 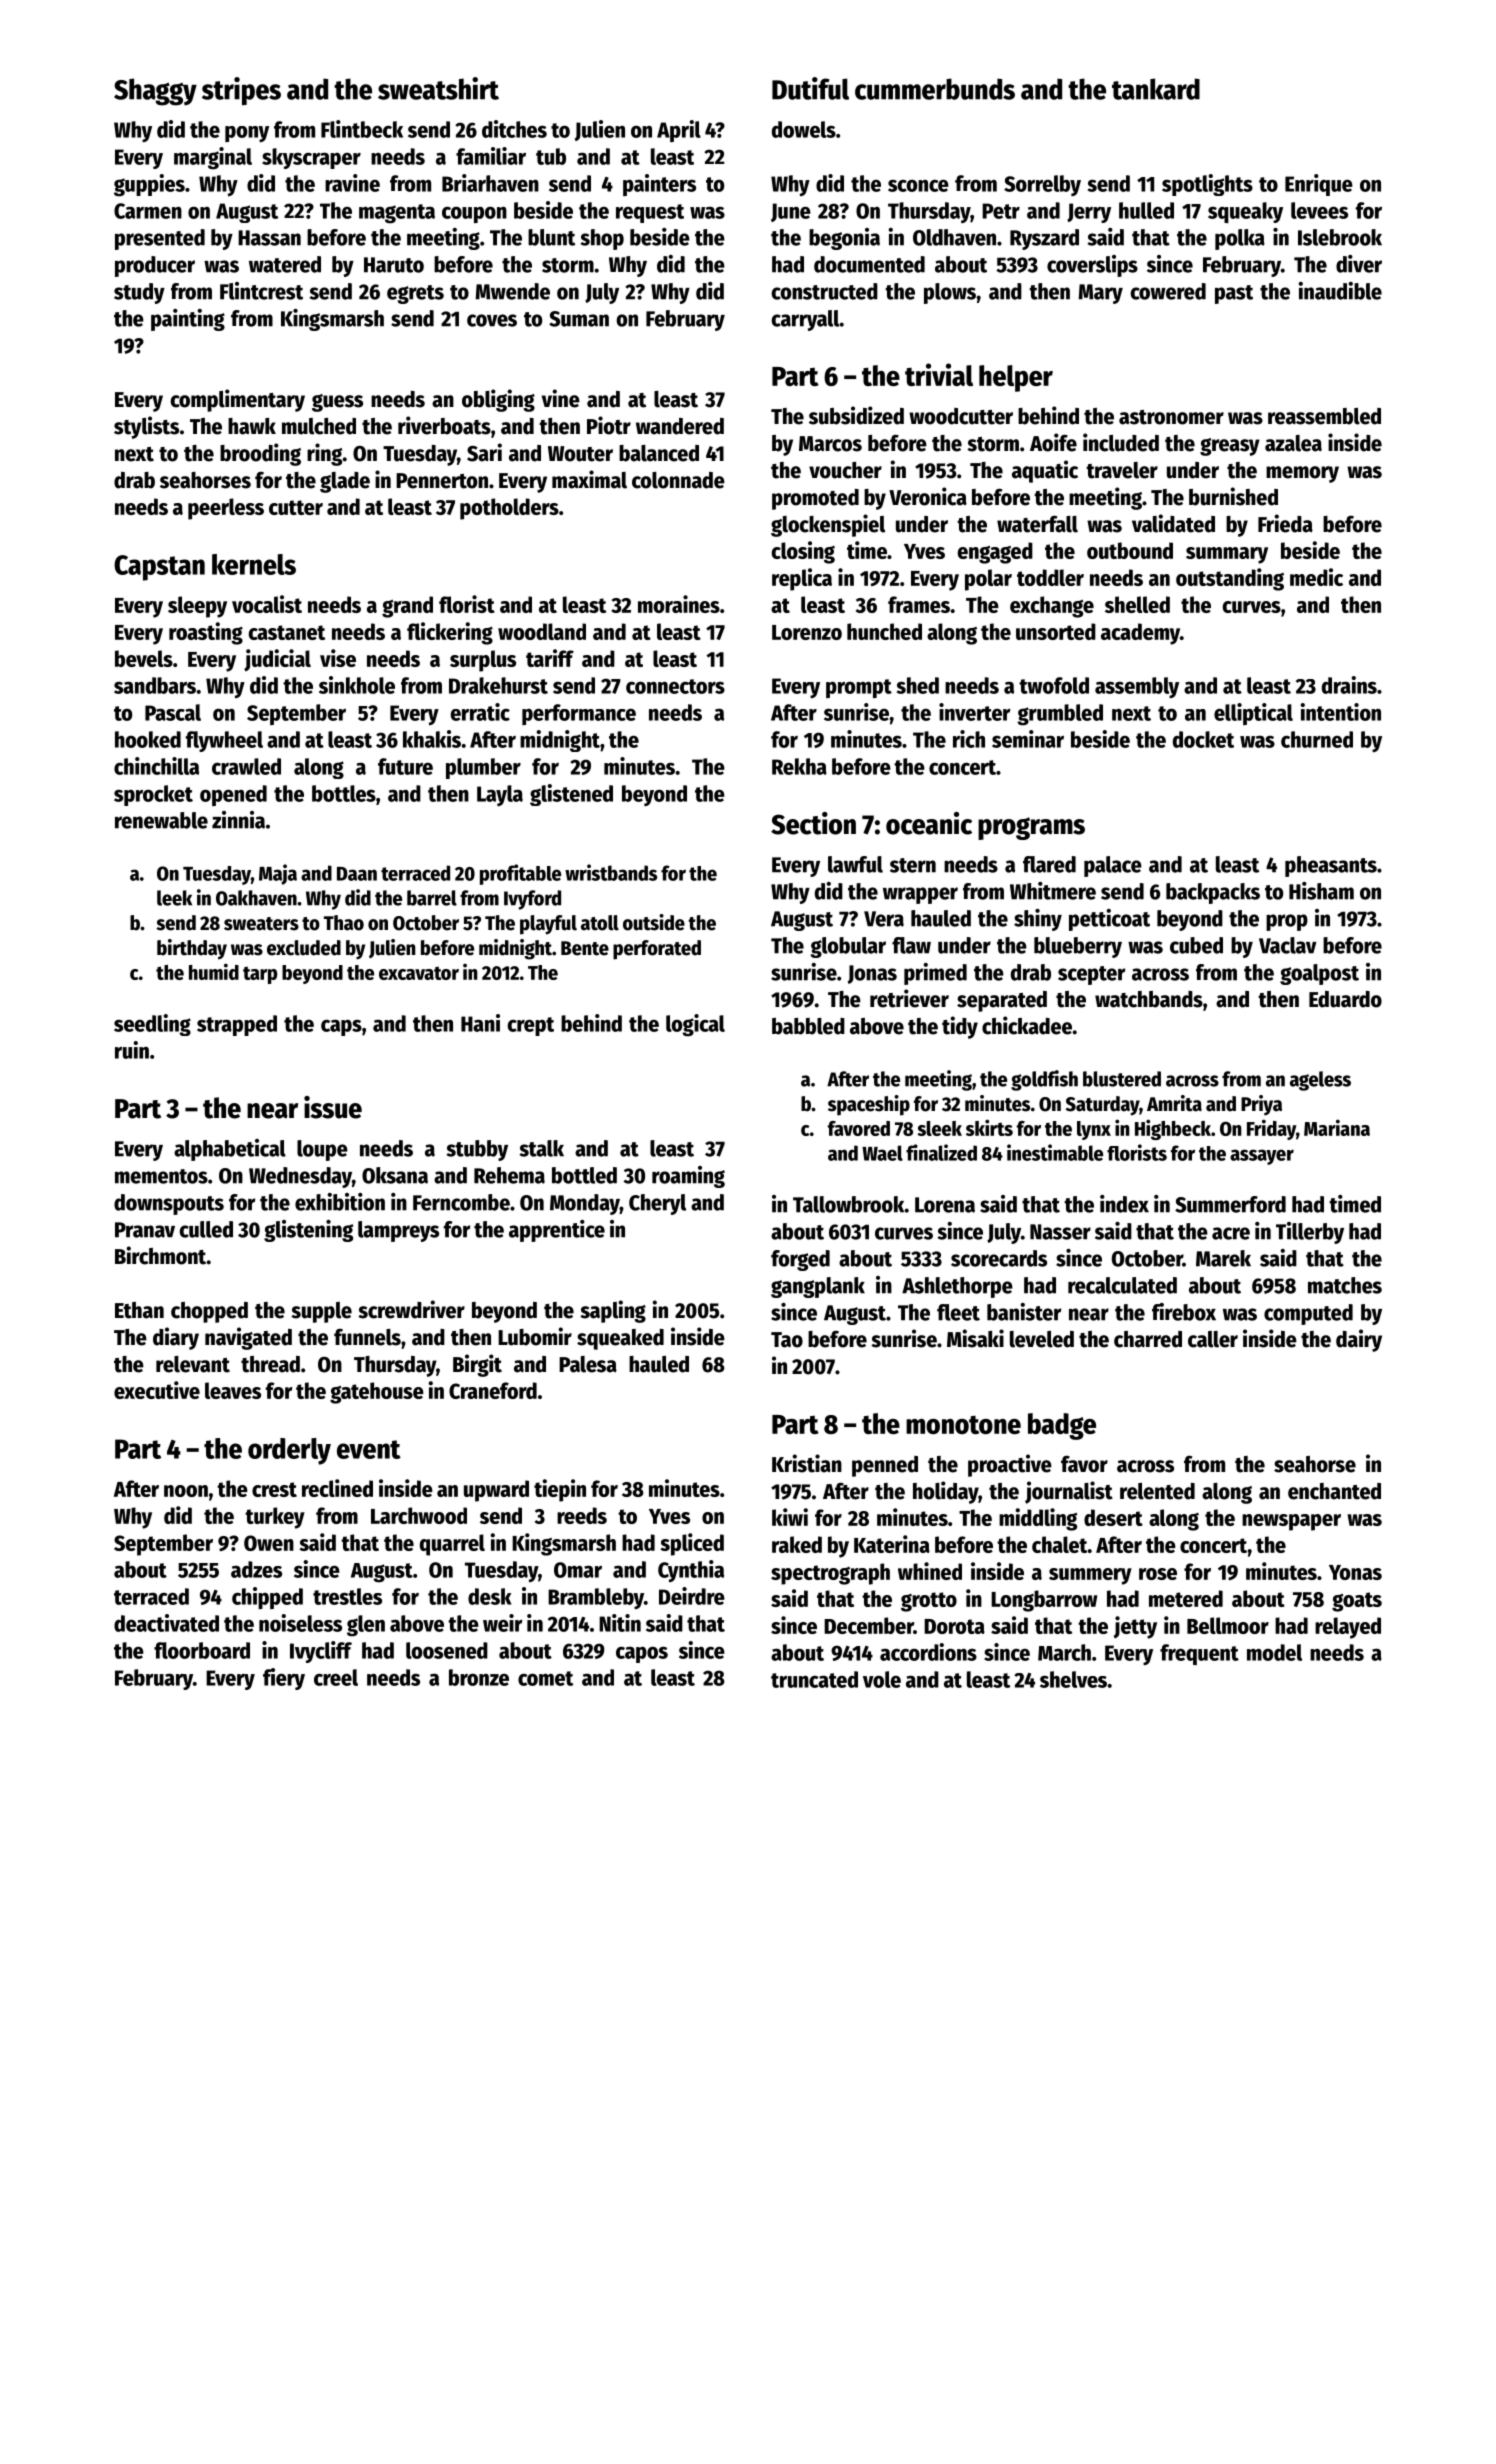 I want to click on Section, so click(x=813, y=823).
